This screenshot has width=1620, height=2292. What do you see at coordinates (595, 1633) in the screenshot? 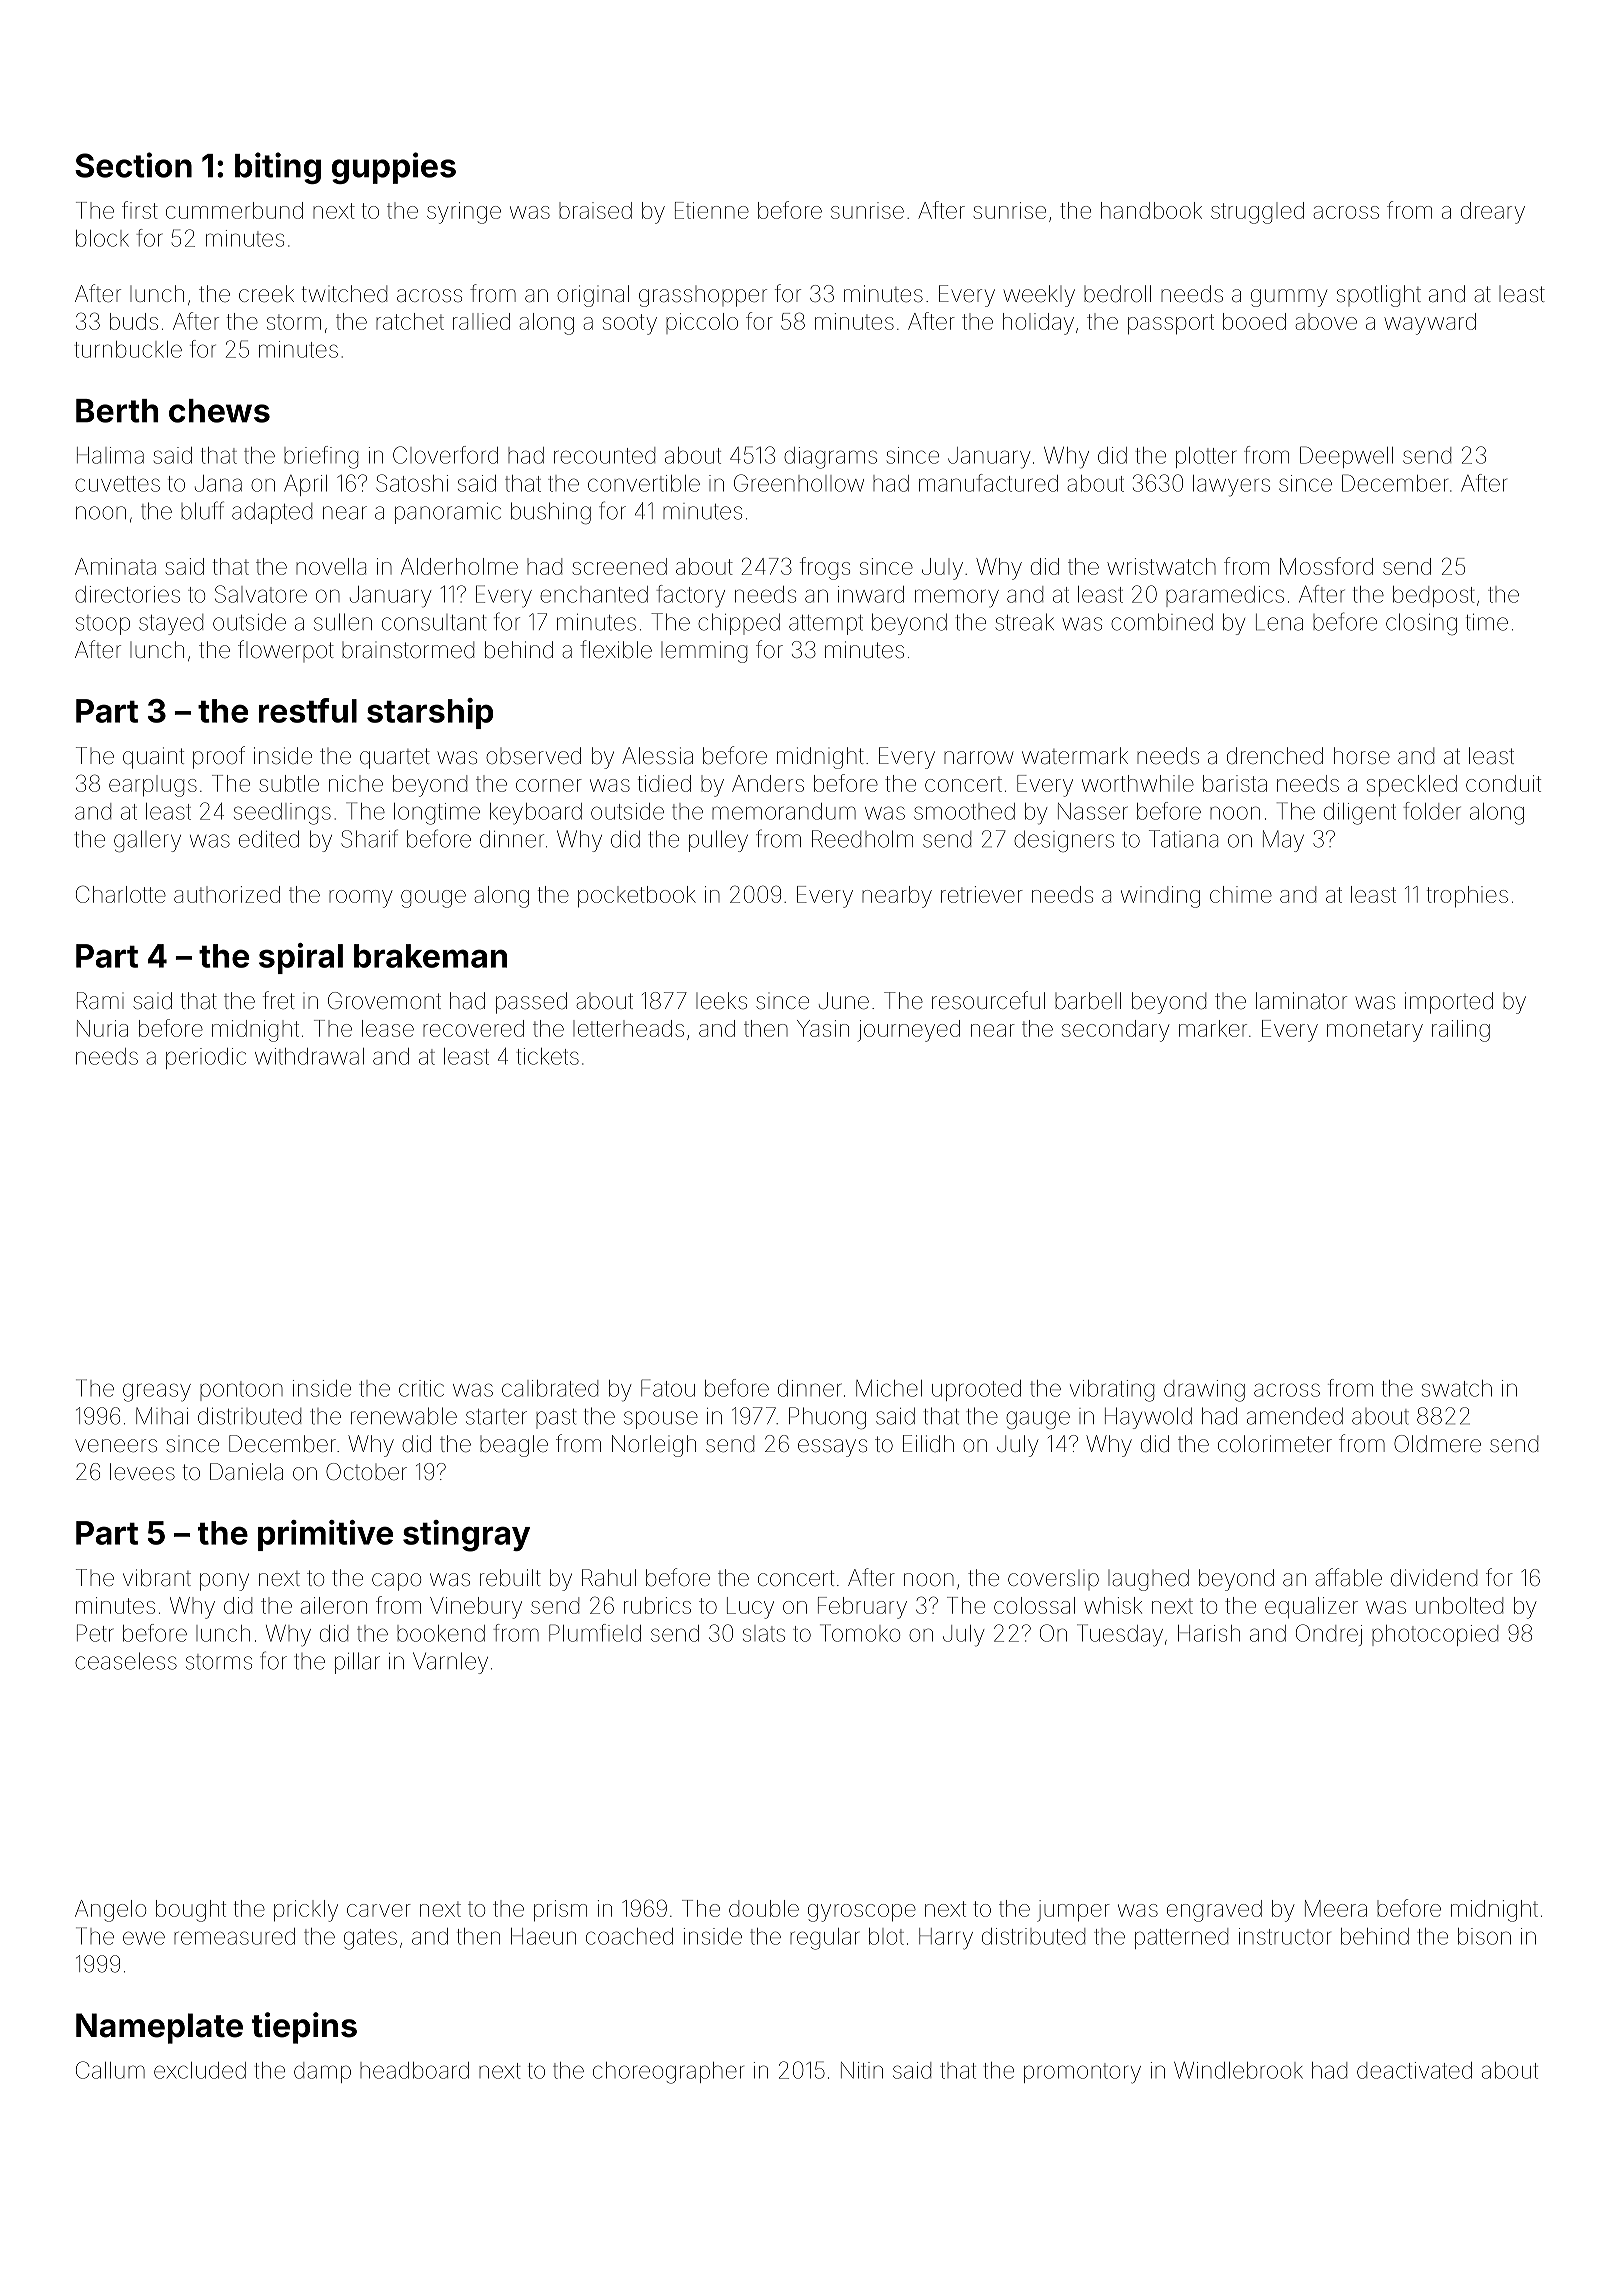
I see `Plumfield` at bounding box center [595, 1633].
